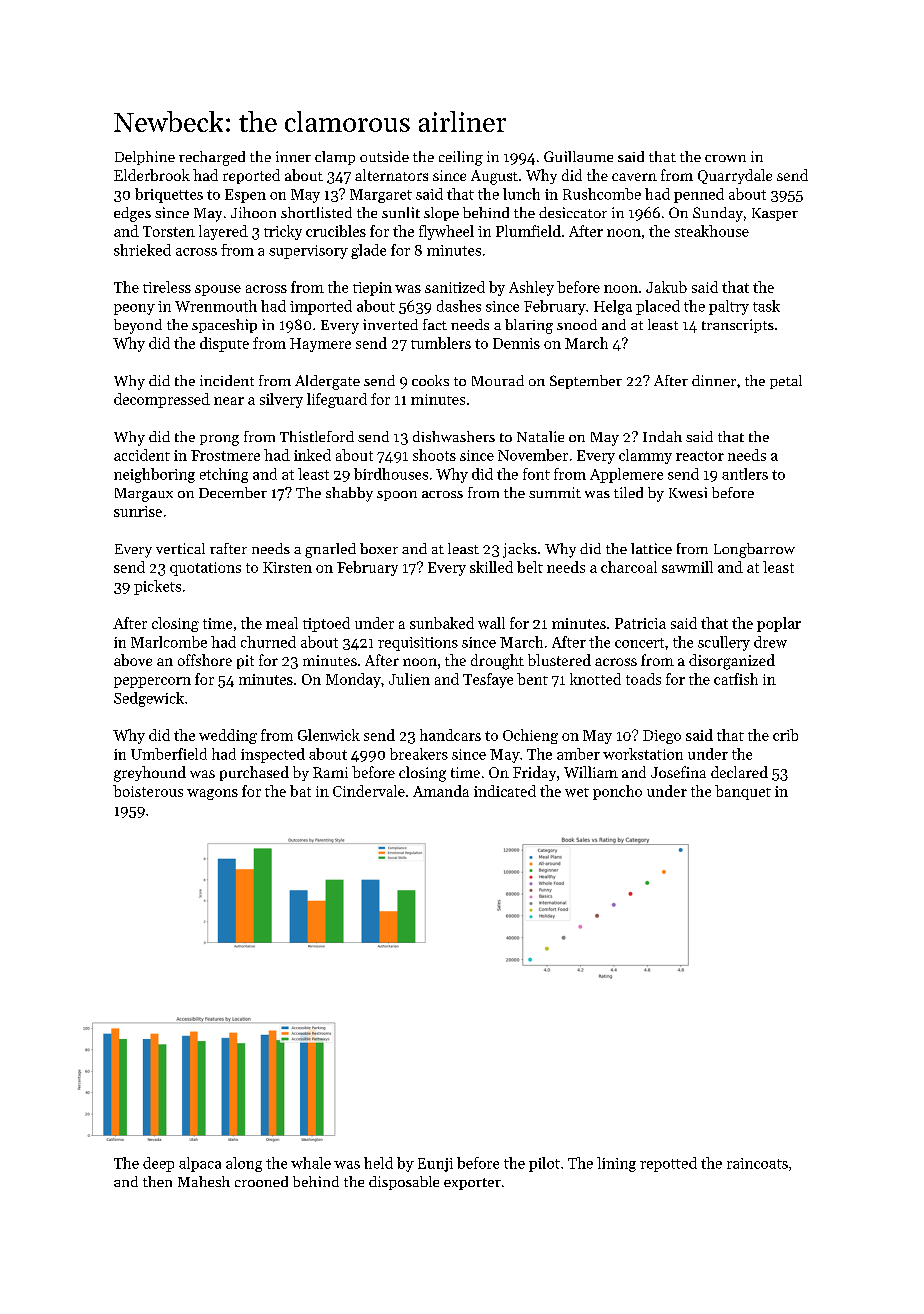  What do you see at coordinates (287, 567) in the document?
I see `Kirsten` at bounding box center [287, 567].
